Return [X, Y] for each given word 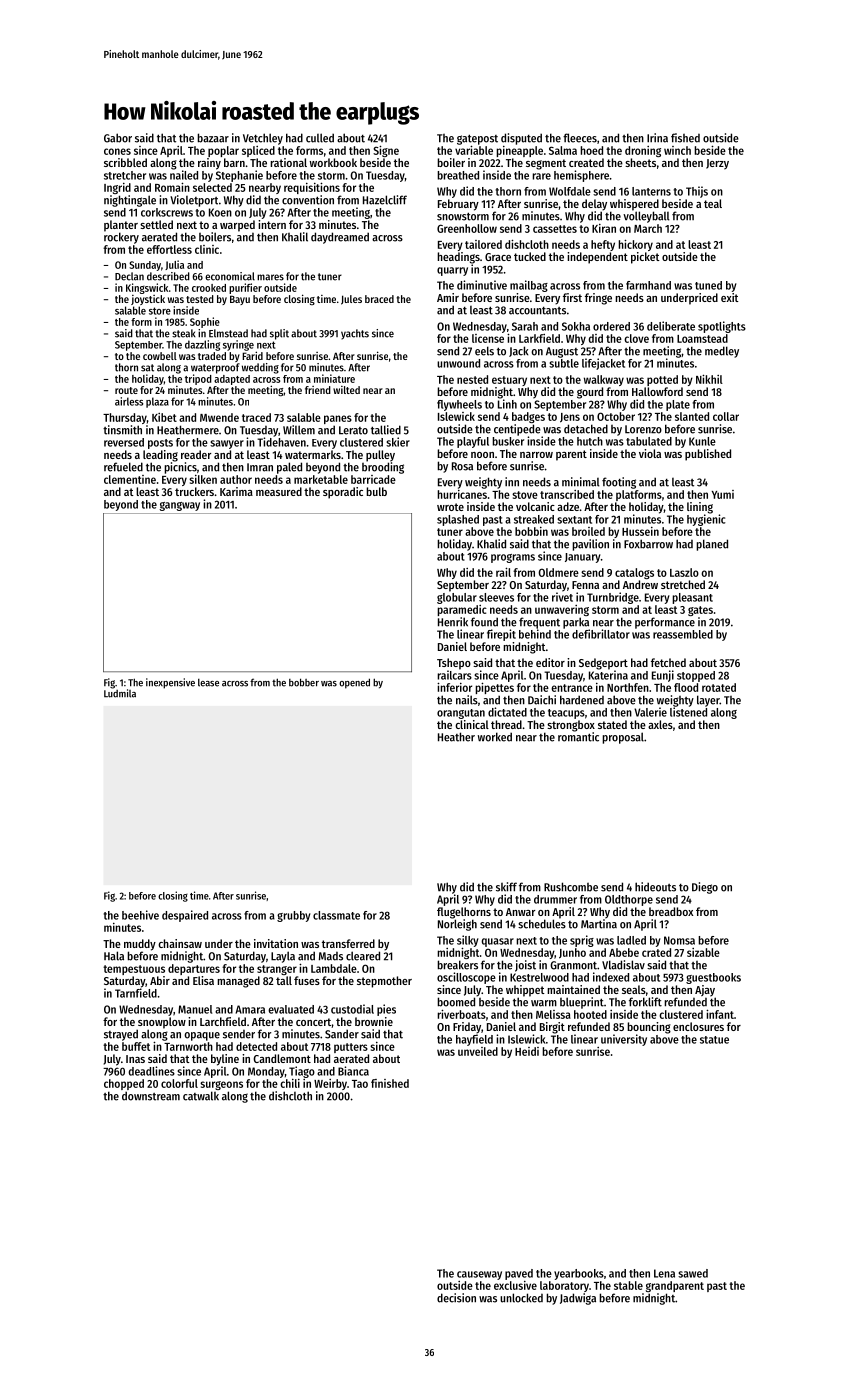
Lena [664, 1273]
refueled [123, 467]
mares [270, 277]
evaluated [291, 1009]
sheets [640, 162]
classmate [336, 915]
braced [379, 299]
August [562, 352]
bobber [304, 682]
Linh [507, 404]
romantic [578, 737]
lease [208, 683]
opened [354, 683]
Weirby [330, 1084]
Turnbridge [613, 598]
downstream [151, 1096]
